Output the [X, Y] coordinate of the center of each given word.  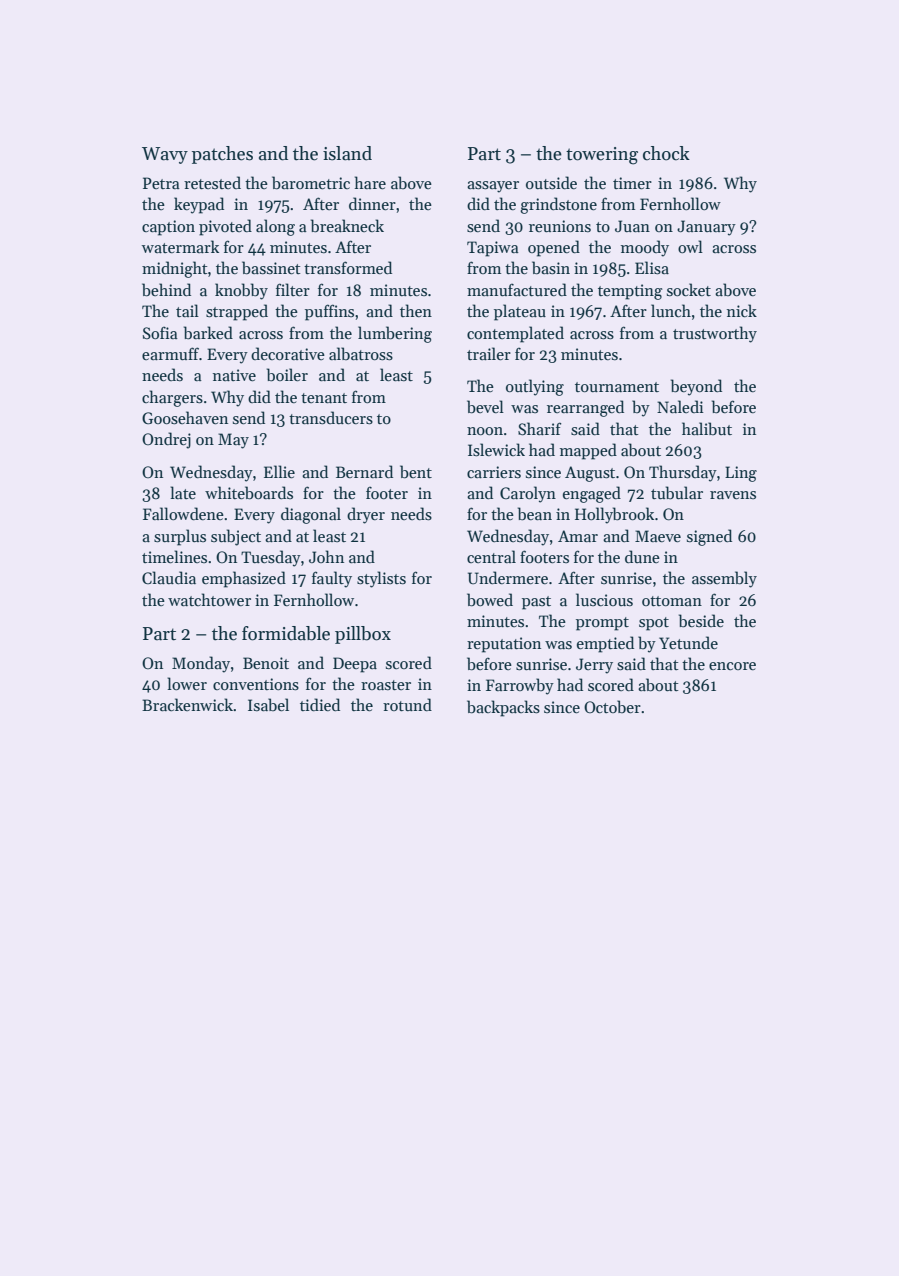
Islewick [496, 450]
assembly [724, 579]
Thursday [683, 473]
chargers [172, 398]
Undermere [508, 577]
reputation [504, 645]
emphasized [244, 579]
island [347, 153]
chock [666, 153]
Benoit [266, 663]
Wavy [165, 155]
